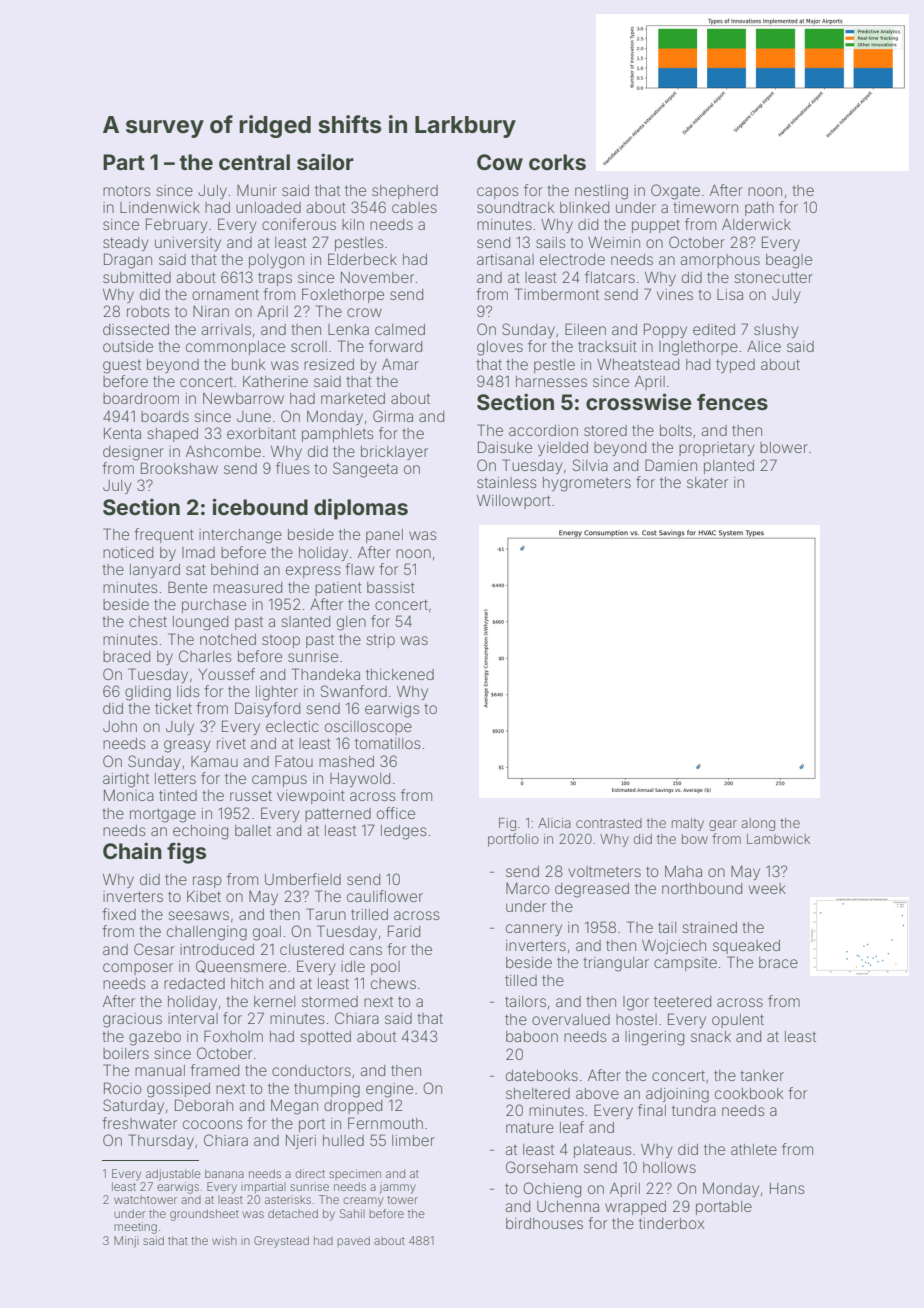 The image size is (924, 1308). What do you see at coordinates (784, 447) in the screenshot?
I see `blower` at bounding box center [784, 447].
